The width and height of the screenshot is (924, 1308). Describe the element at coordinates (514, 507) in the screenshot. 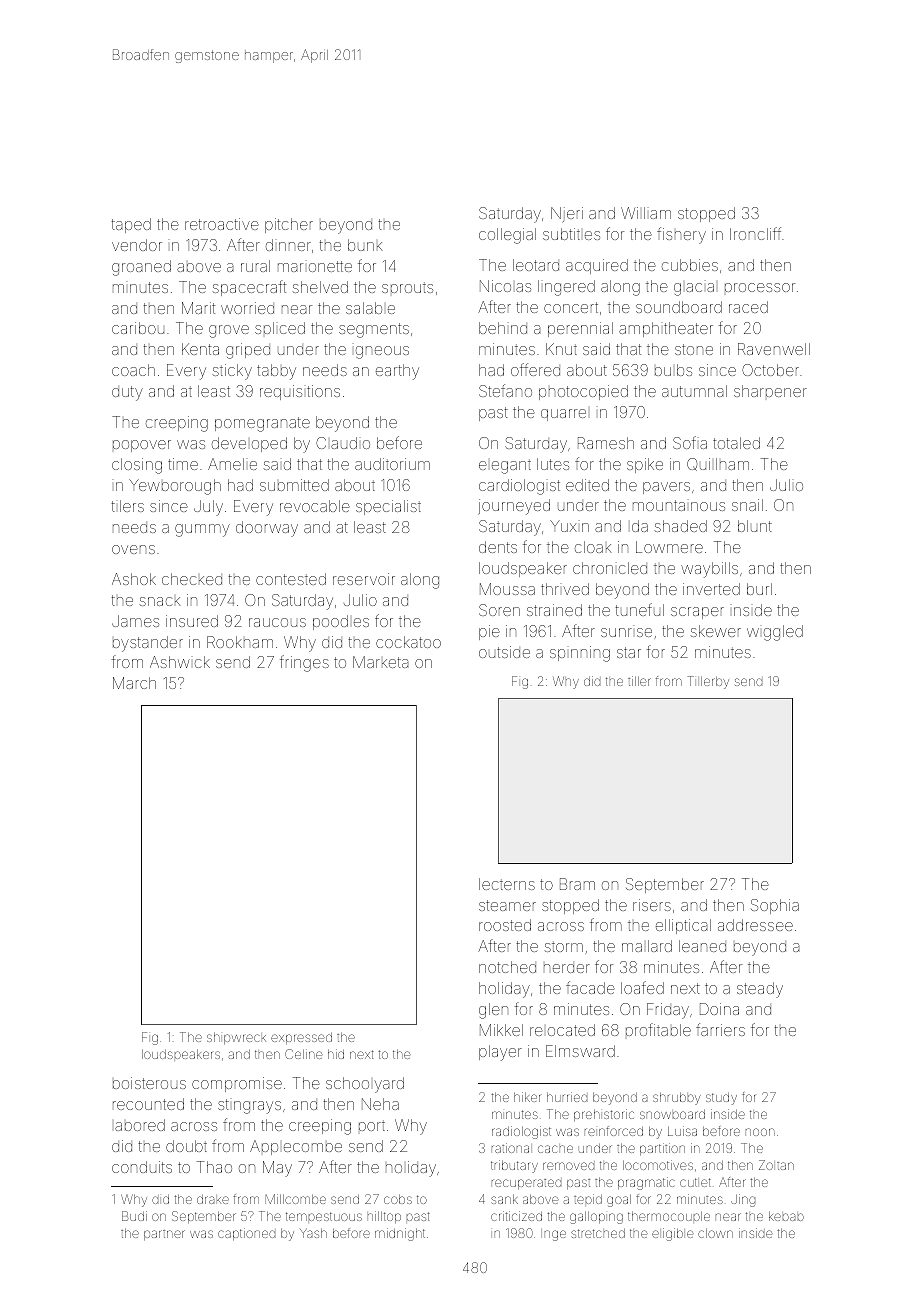

I see `journeyed` at that location.
